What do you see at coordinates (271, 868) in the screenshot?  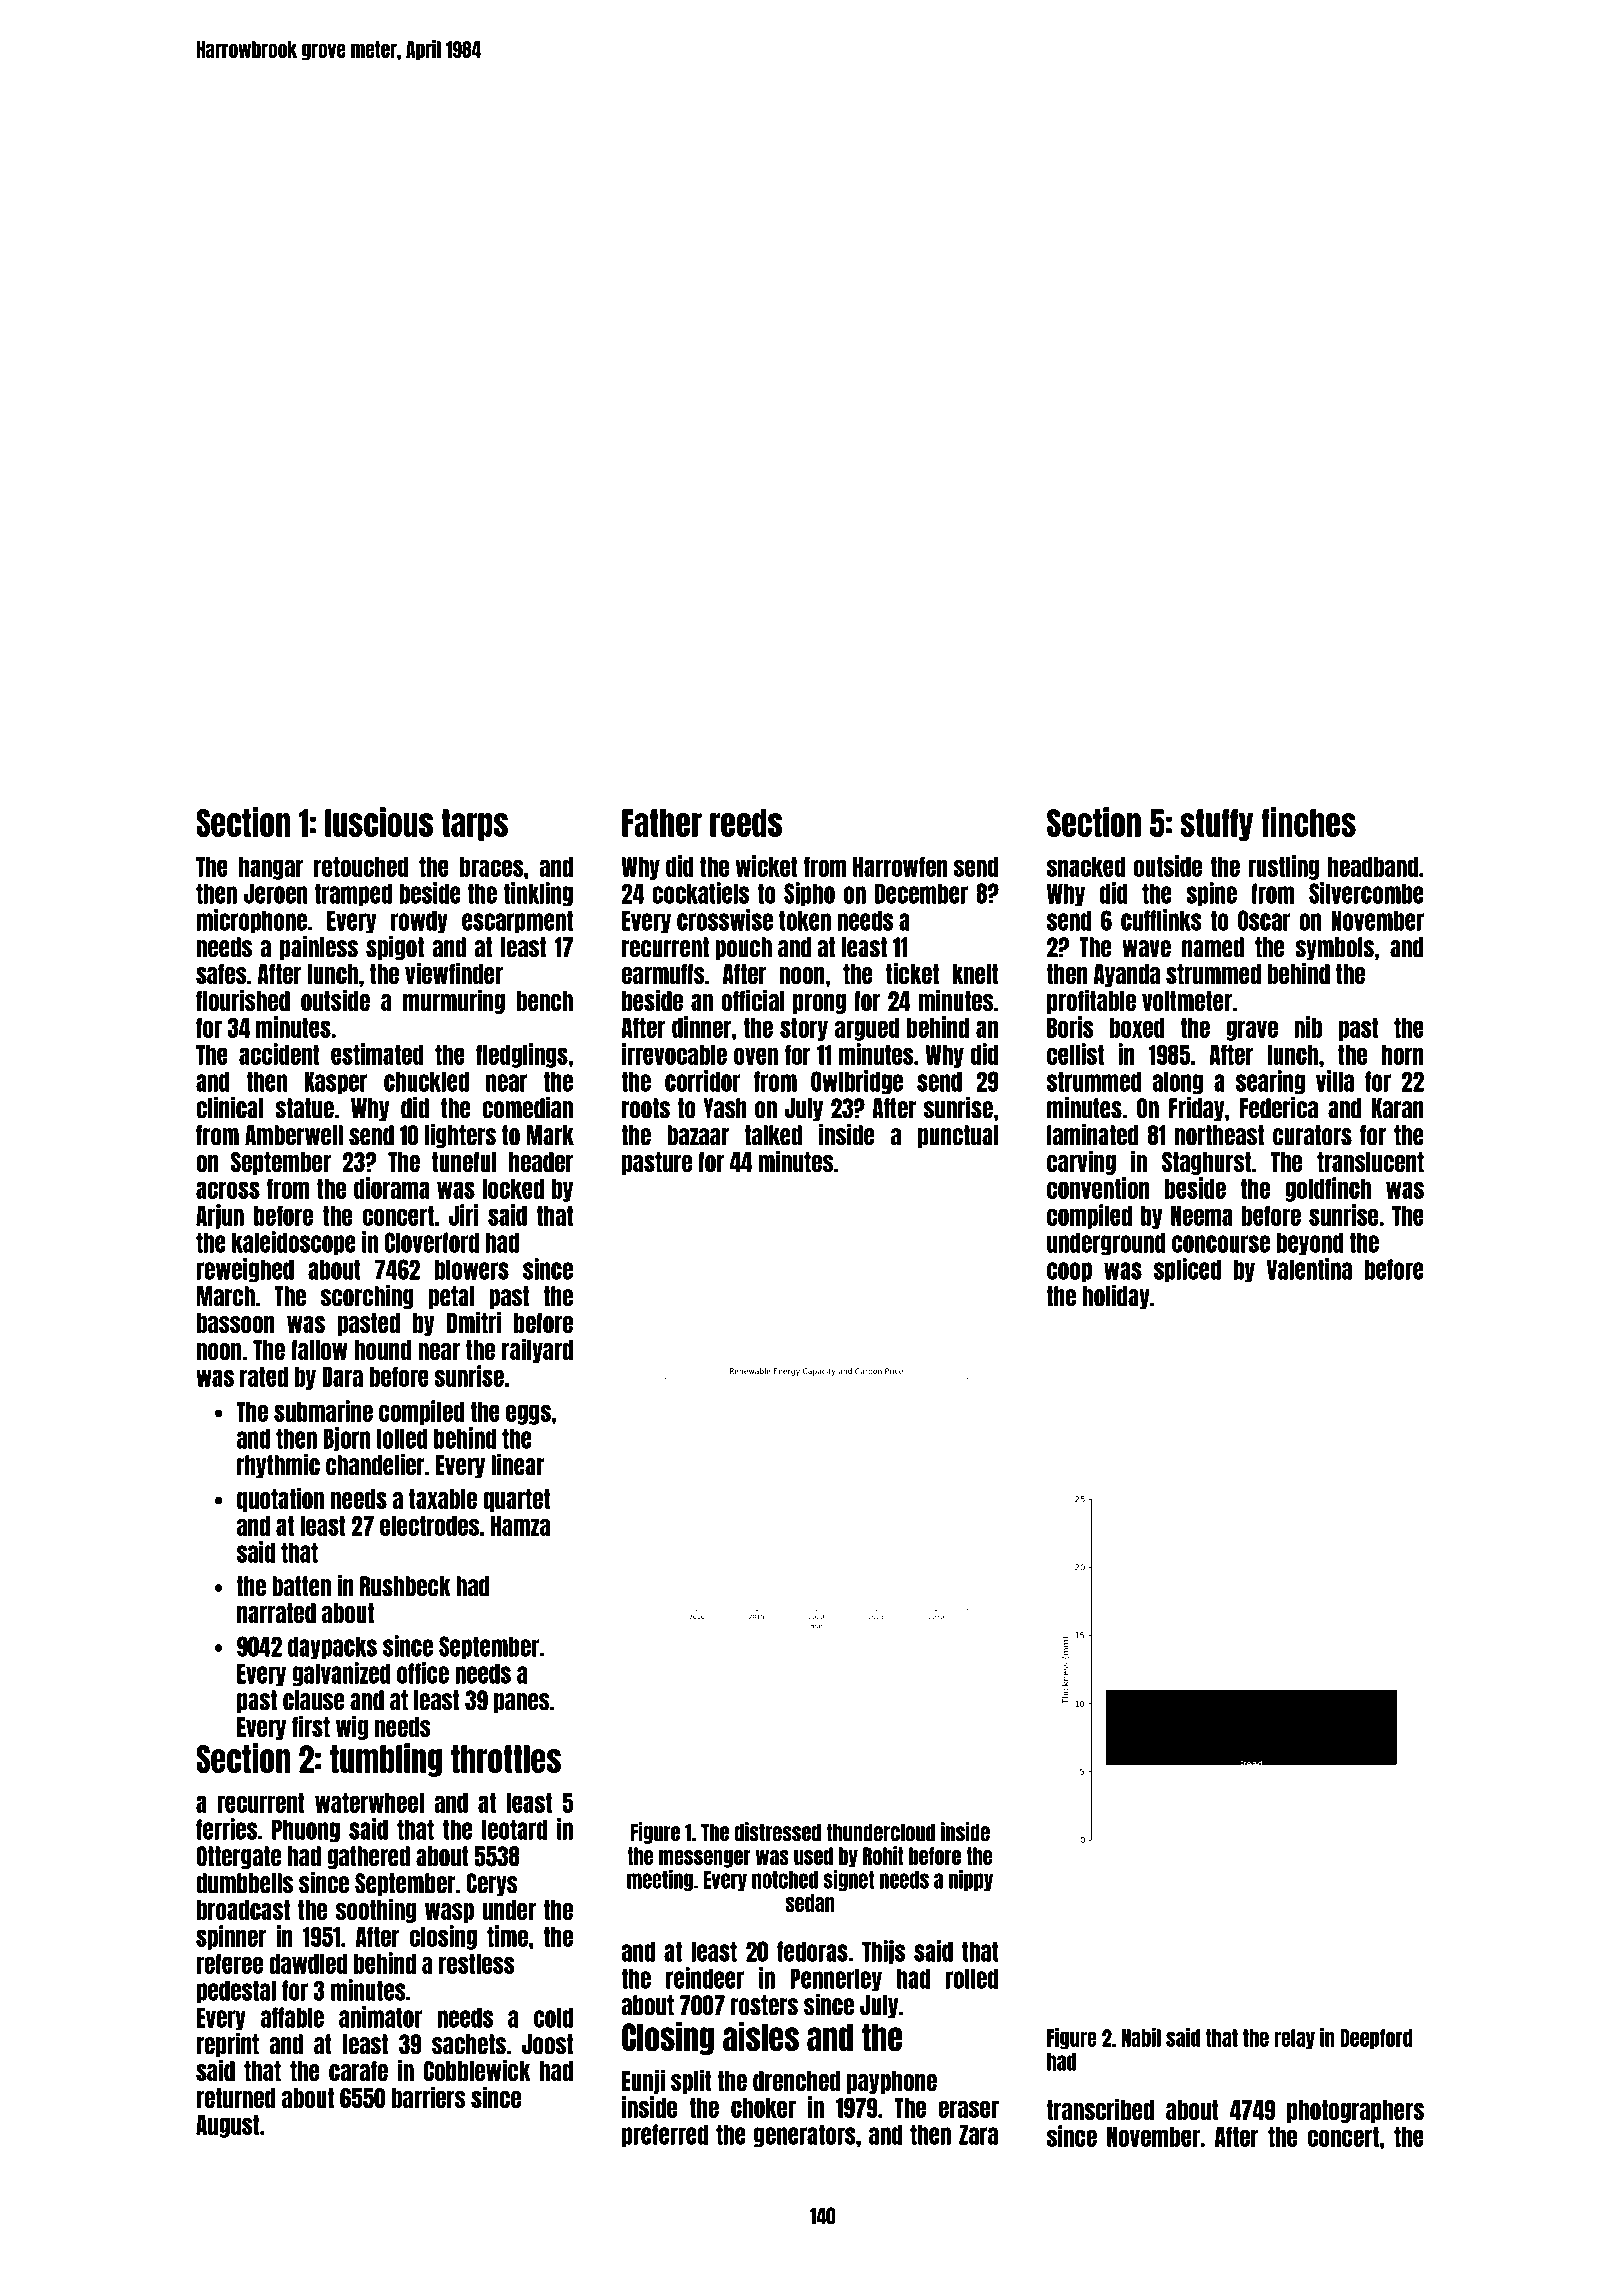 I see `hangar` at bounding box center [271, 868].
